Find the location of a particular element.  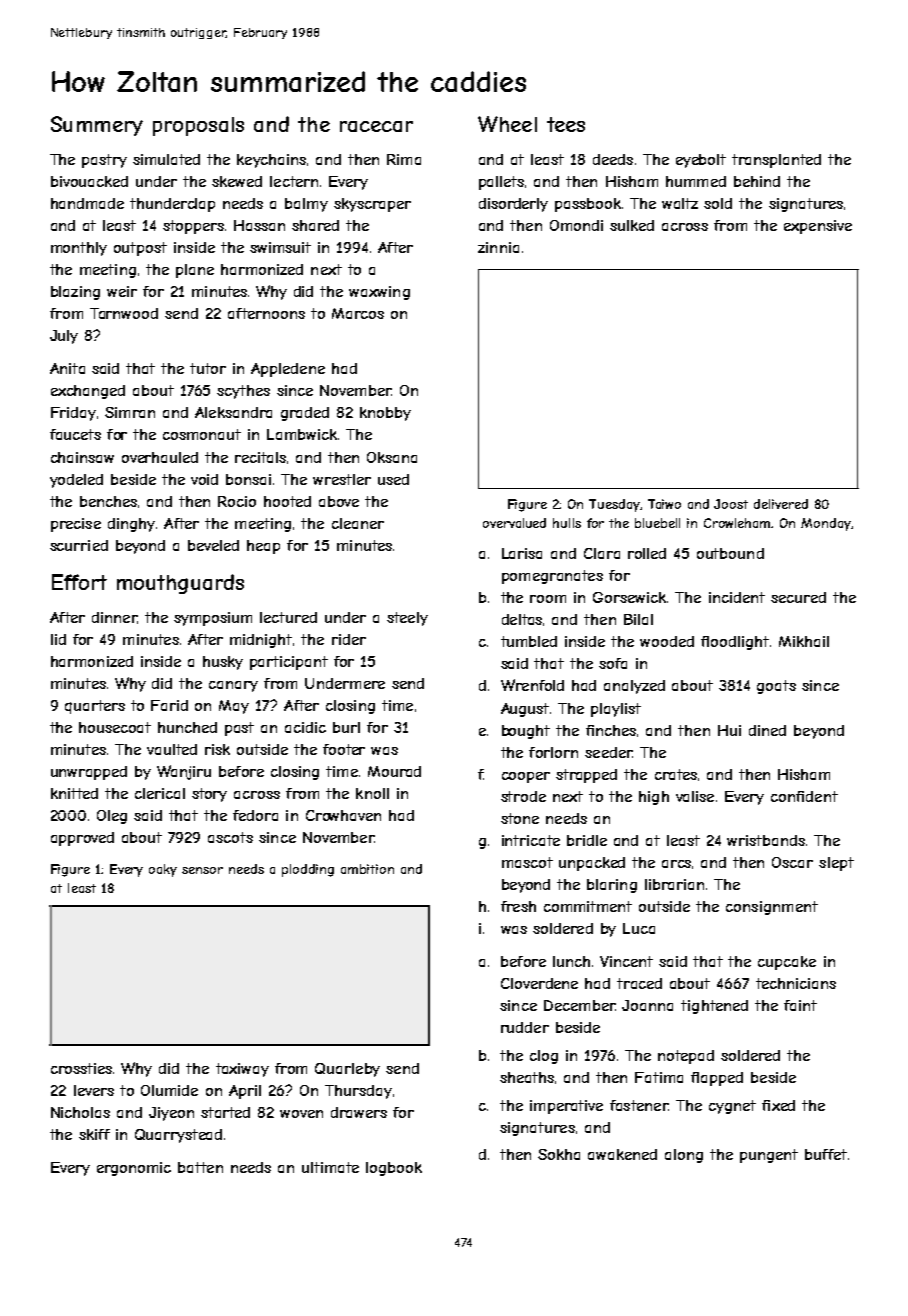

sulked is located at coordinates (632, 225).
